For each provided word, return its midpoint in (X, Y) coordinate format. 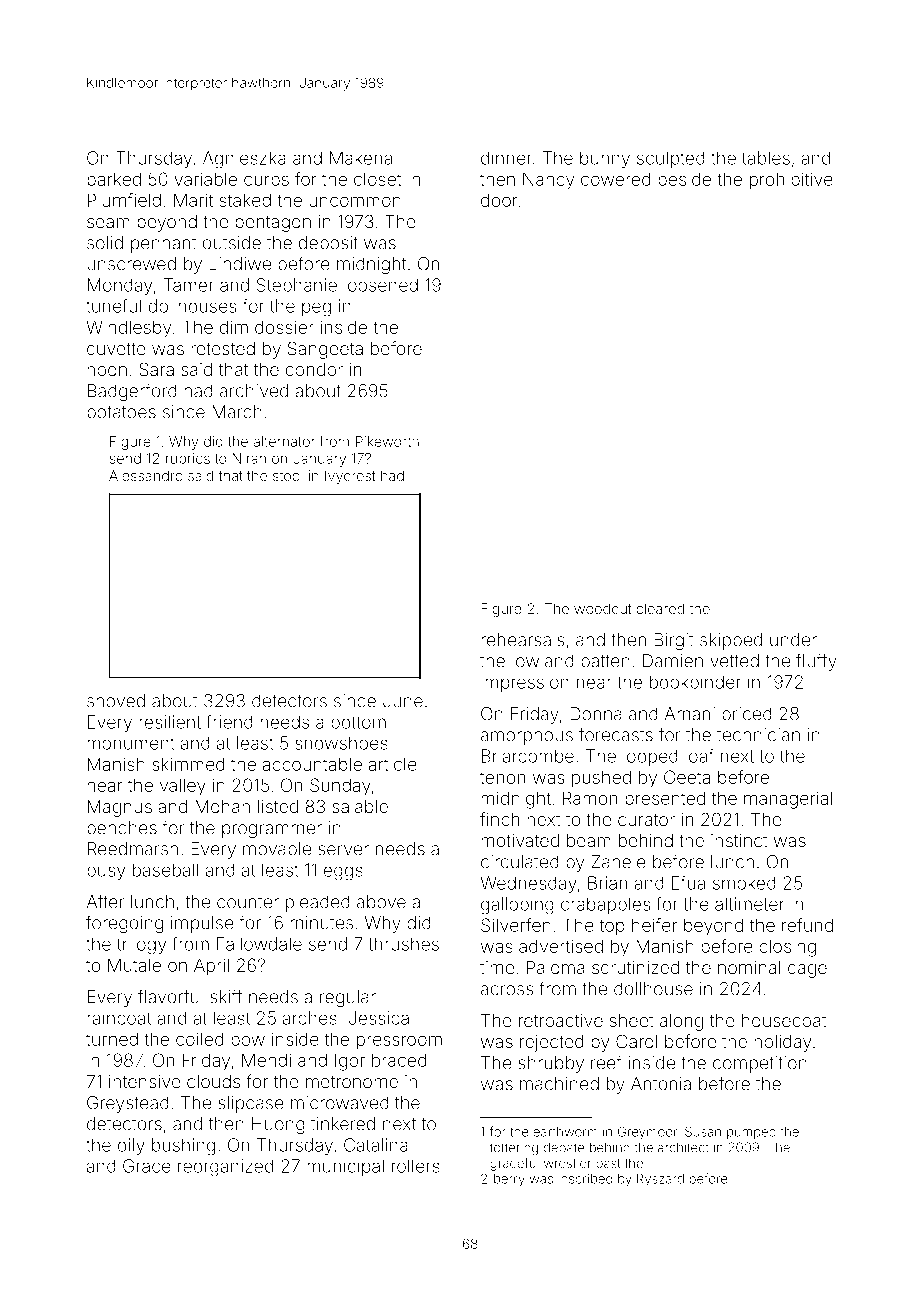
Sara (156, 369)
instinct (739, 840)
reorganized (225, 1168)
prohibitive (791, 181)
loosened (381, 285)
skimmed (188, 764)
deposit (328, 244)
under (793, 640)
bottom (358, 722)
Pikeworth (387, 441)
